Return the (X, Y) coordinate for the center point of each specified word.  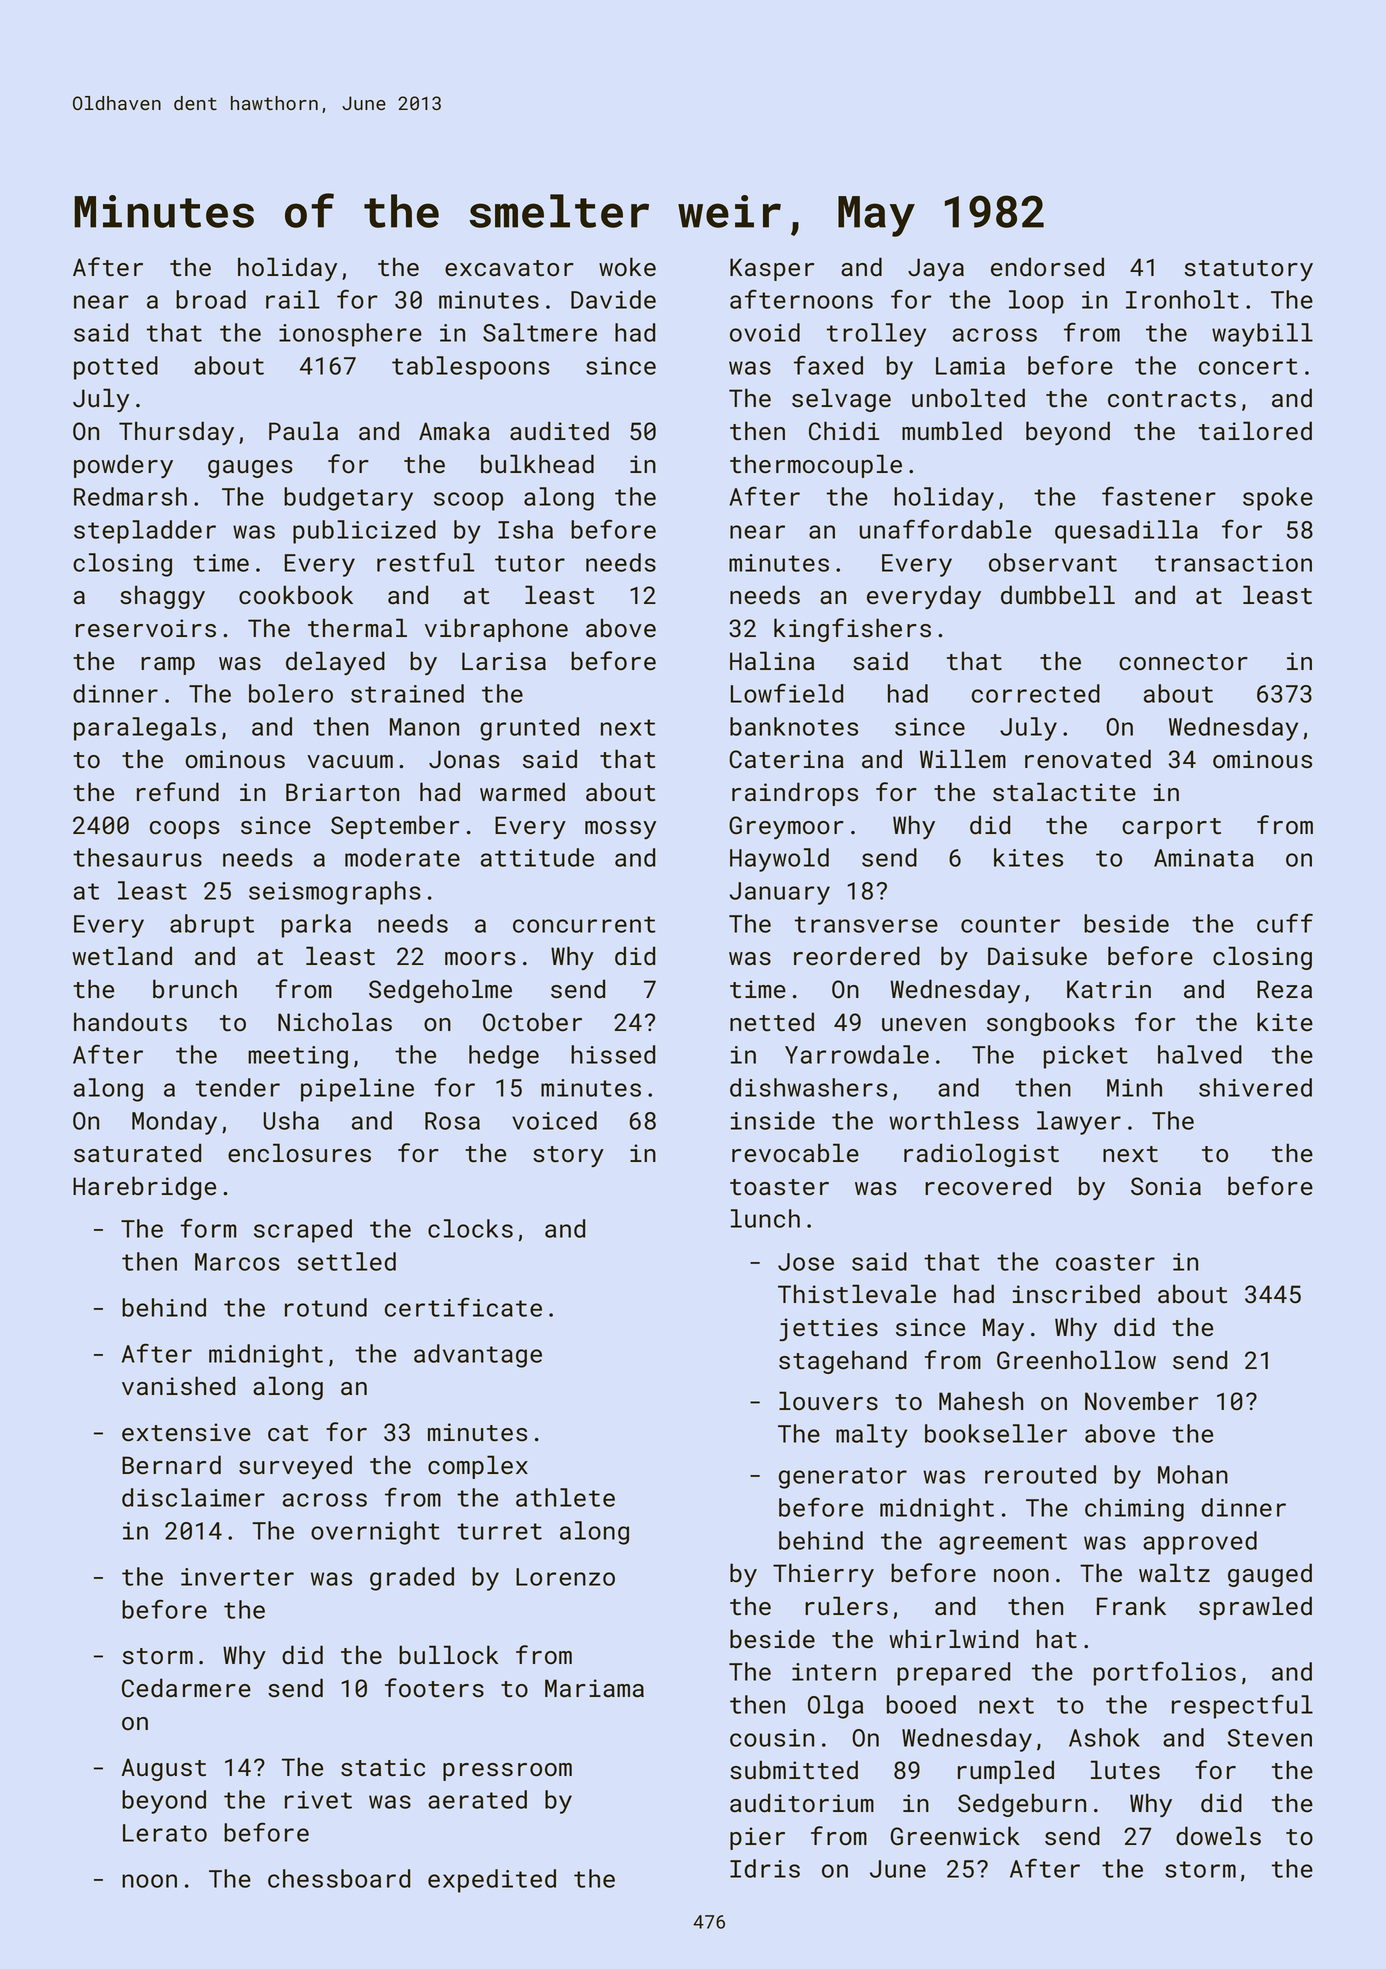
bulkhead (537, 464)
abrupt (212, 926)
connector (1183, 662)
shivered (1255, 1087)
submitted (794, 1770)
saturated (137, 1153)
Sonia (1166, 1186)
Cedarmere (186, 1688)
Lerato (165, 1833)
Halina (772, 661)
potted (116, 368)
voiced (554, 1120)
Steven (1270, 1738)
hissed (613, 1054)
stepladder (145, 532)
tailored (1255, 431)
